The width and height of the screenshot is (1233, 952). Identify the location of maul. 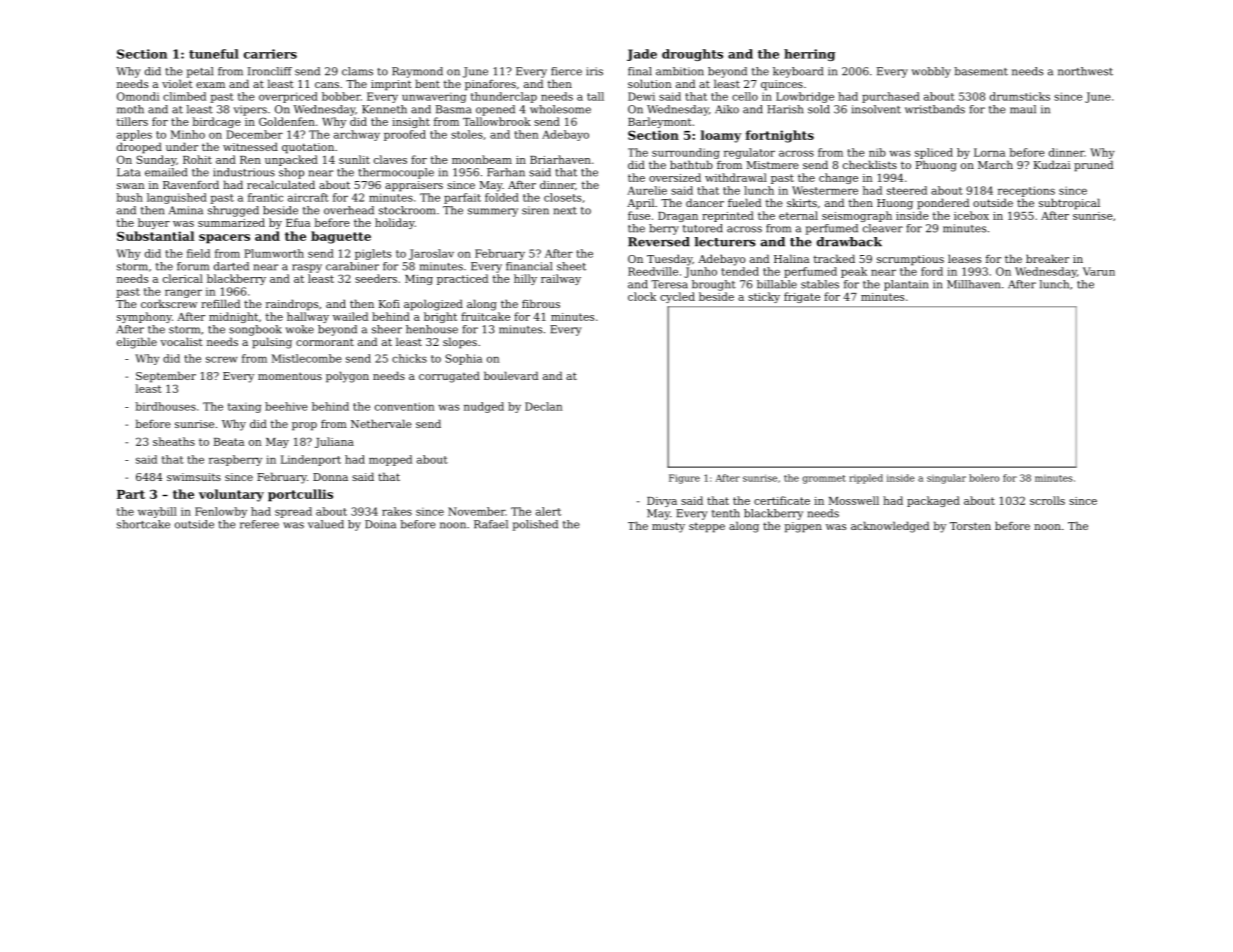
(1023, 109).
